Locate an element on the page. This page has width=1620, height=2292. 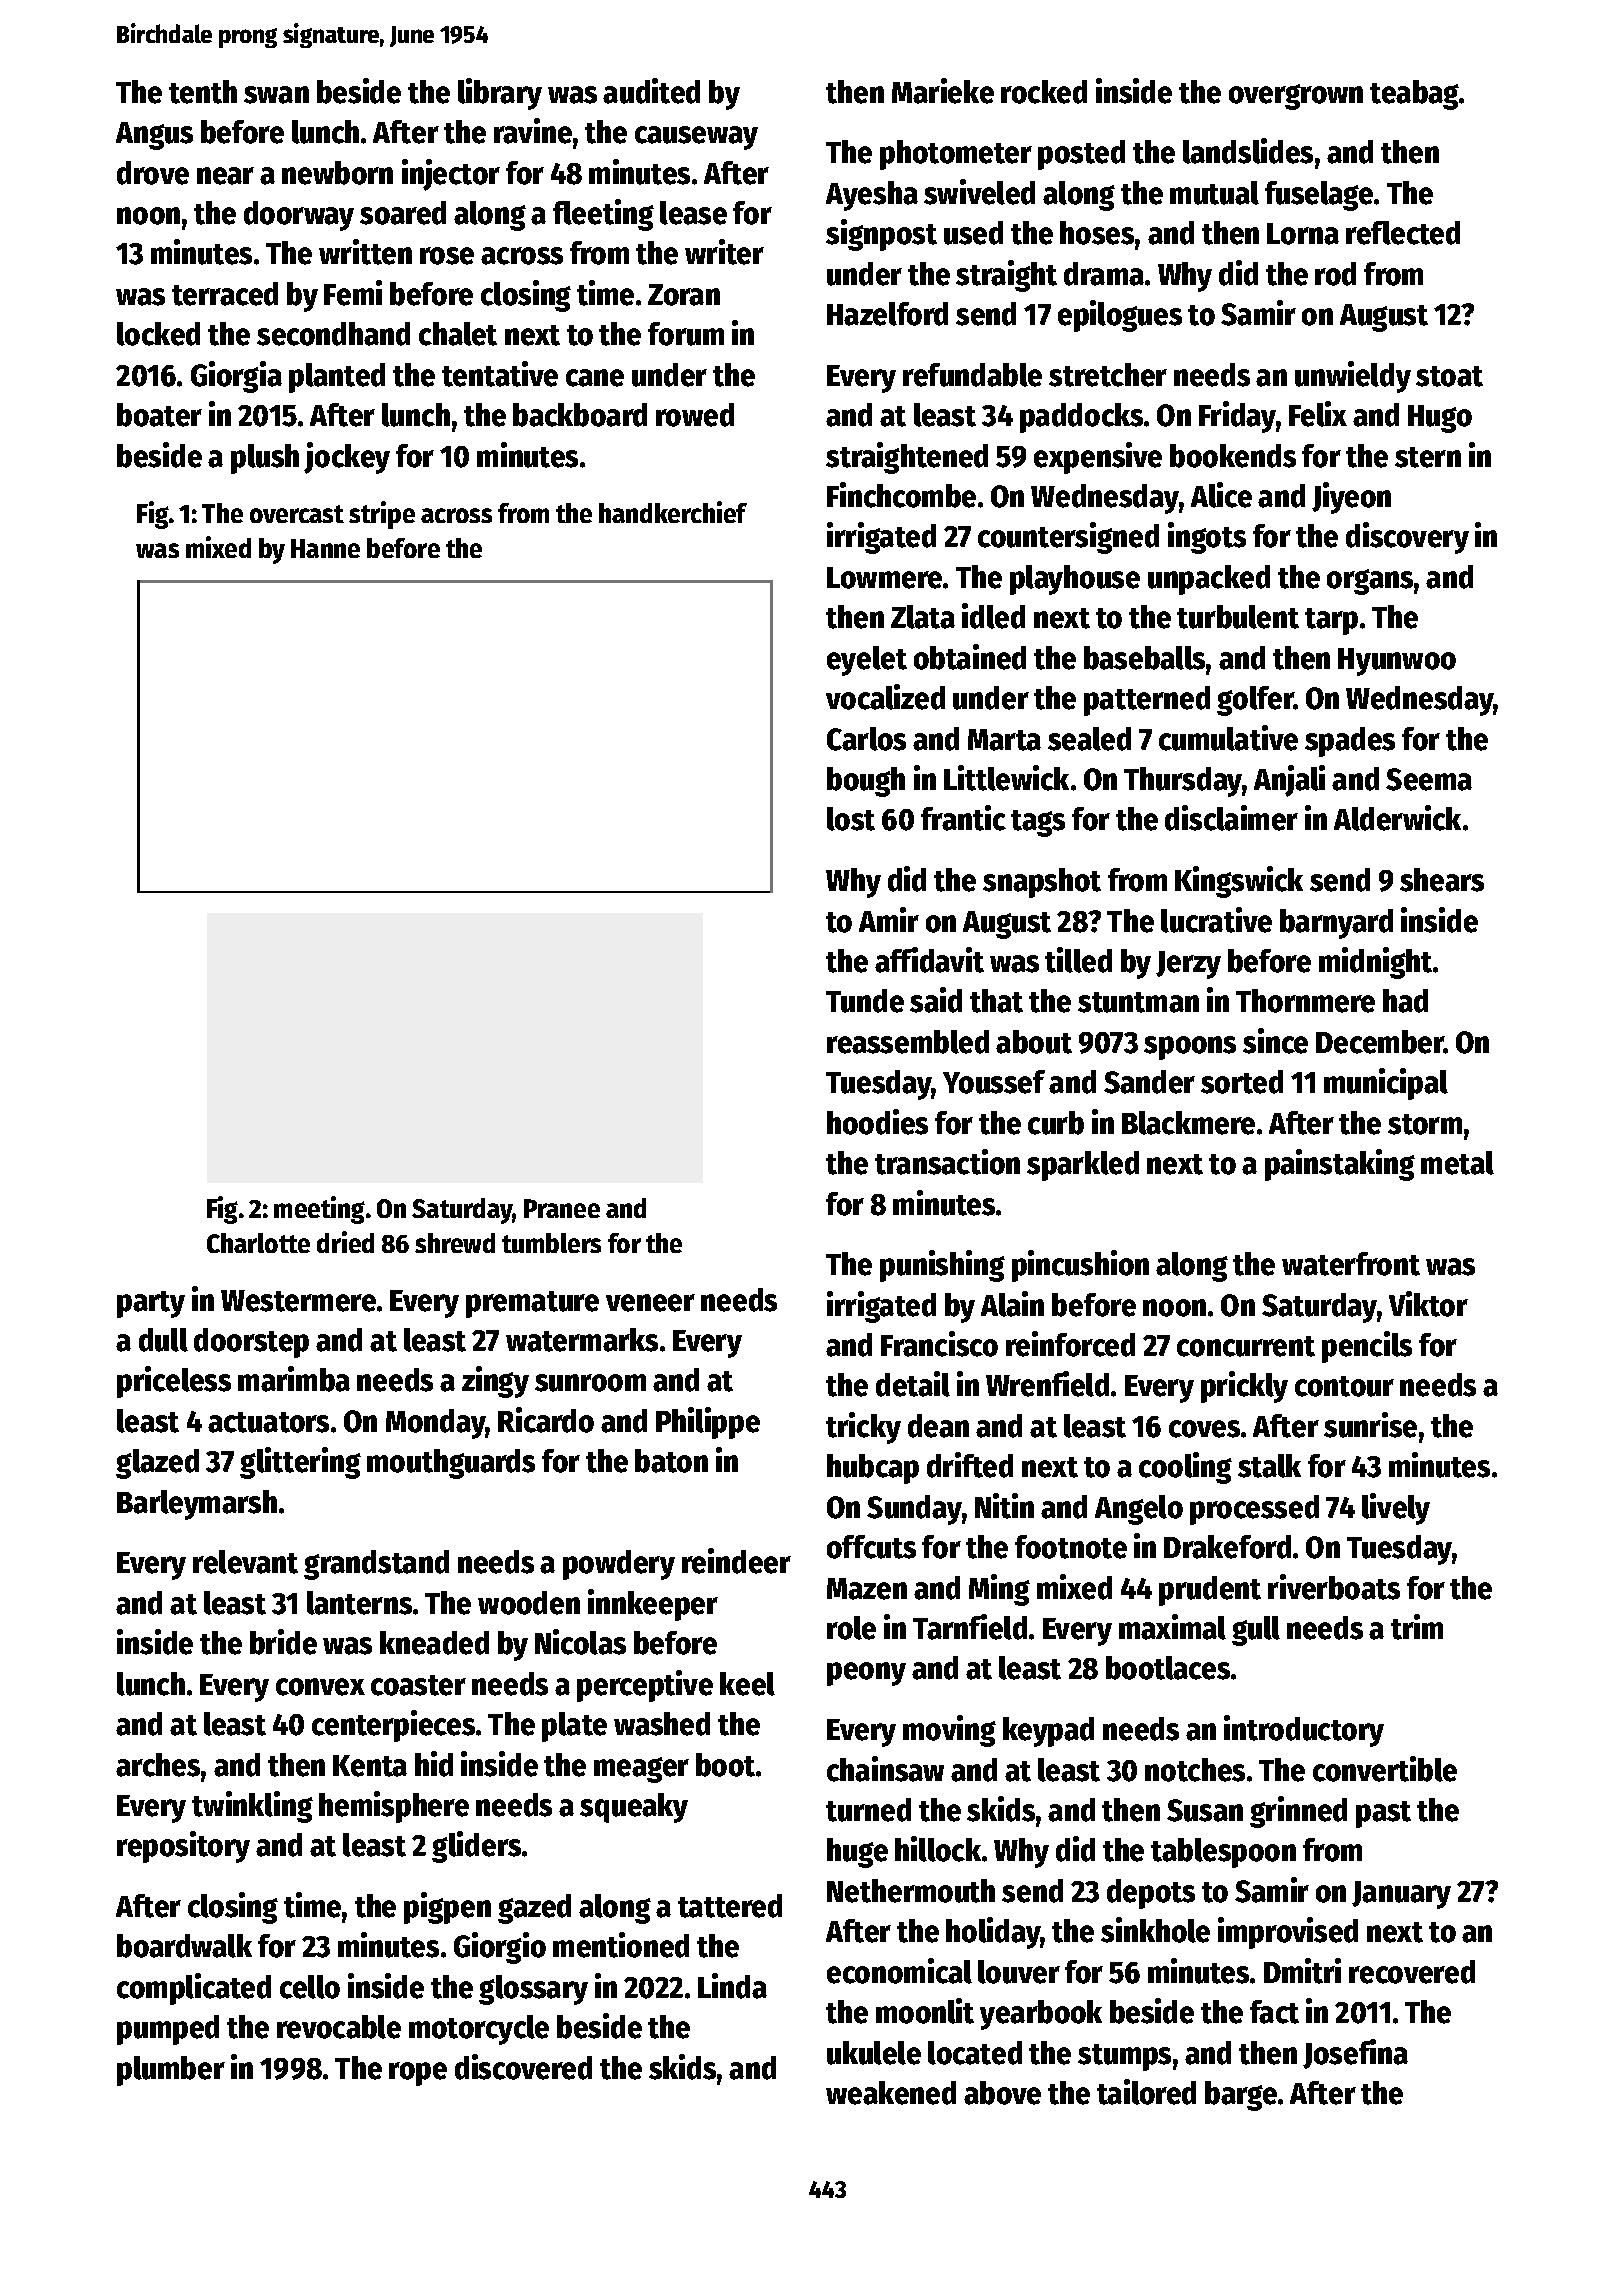
rocked is located at coordinates (1044, 92).
